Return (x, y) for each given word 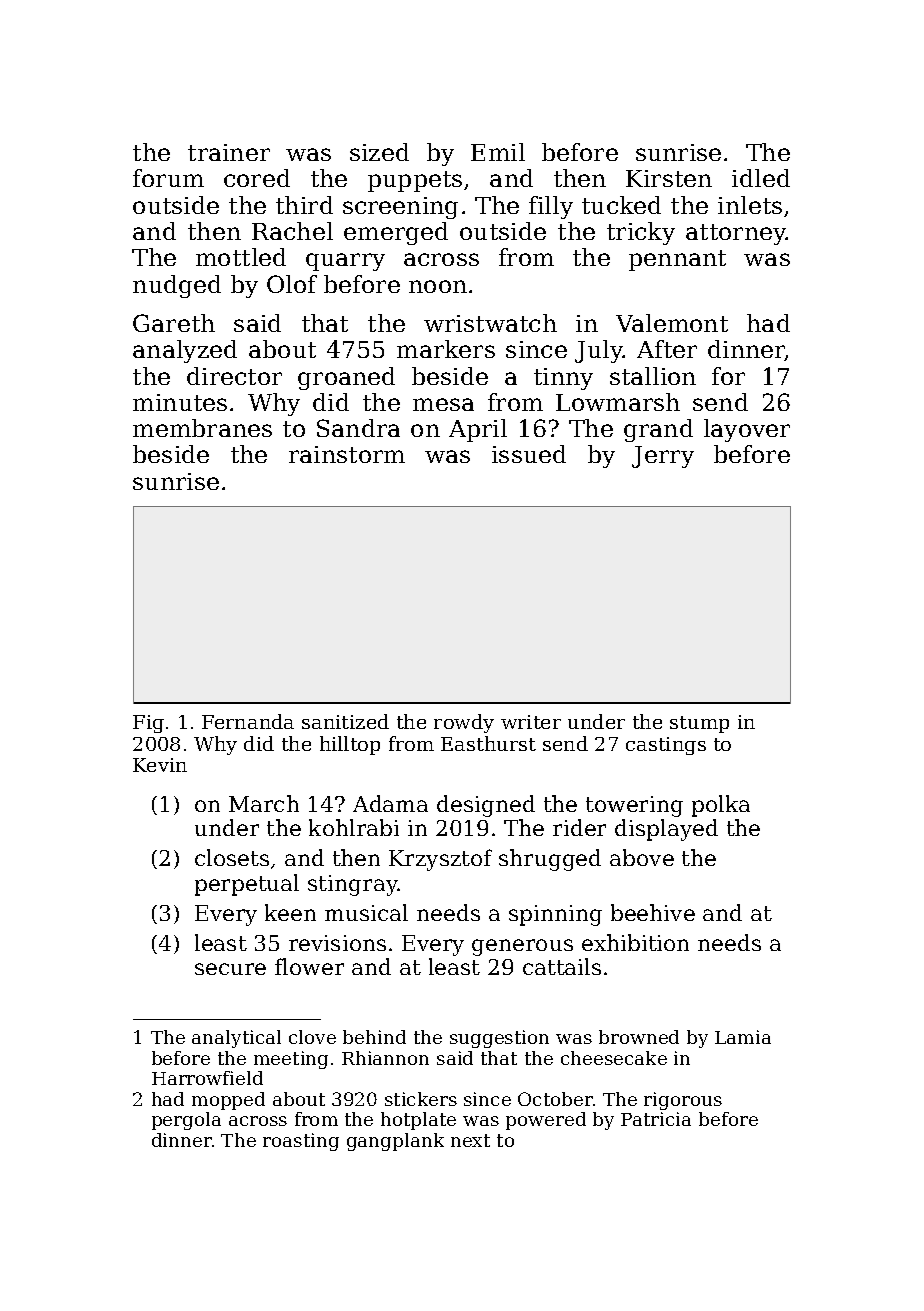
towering (634, 806)
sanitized (345, 721)
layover (747, 430)
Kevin (160, 765)
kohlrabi (354, 827)
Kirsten (669, 178)
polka (721, 806)
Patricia (656, 1119)
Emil (498, 152)
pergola (186, 1121)
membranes (202, 428)
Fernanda (248, 721)
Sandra (358, 428)
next (470, 1140)
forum (168, 178)
